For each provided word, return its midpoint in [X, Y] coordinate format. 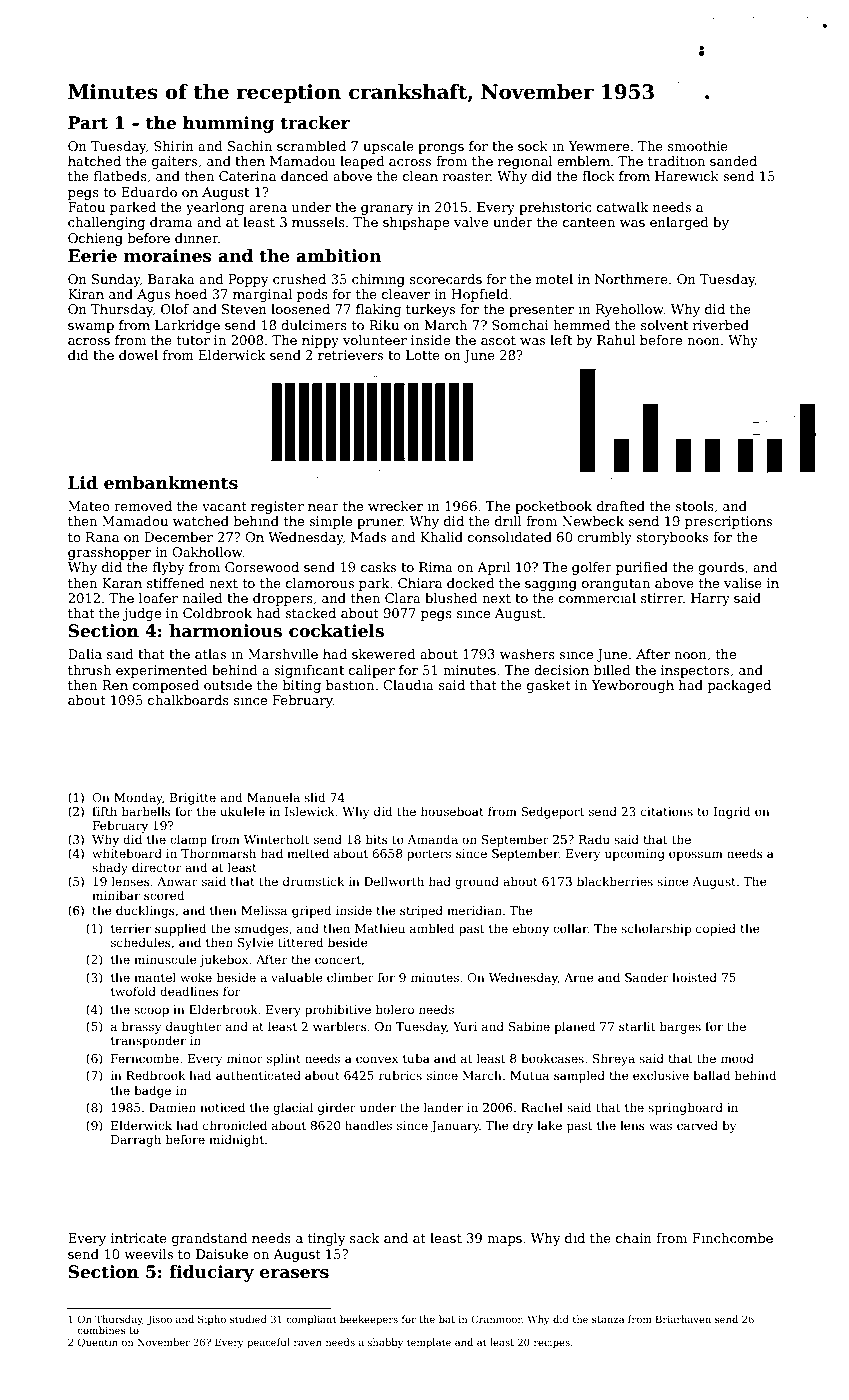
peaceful [268, 1343]
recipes [552, 1343]
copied [716, 929]
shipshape [416, 223]
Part [88, 123]
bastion [350, 685]
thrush [89, 670]
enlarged [679, 223]
